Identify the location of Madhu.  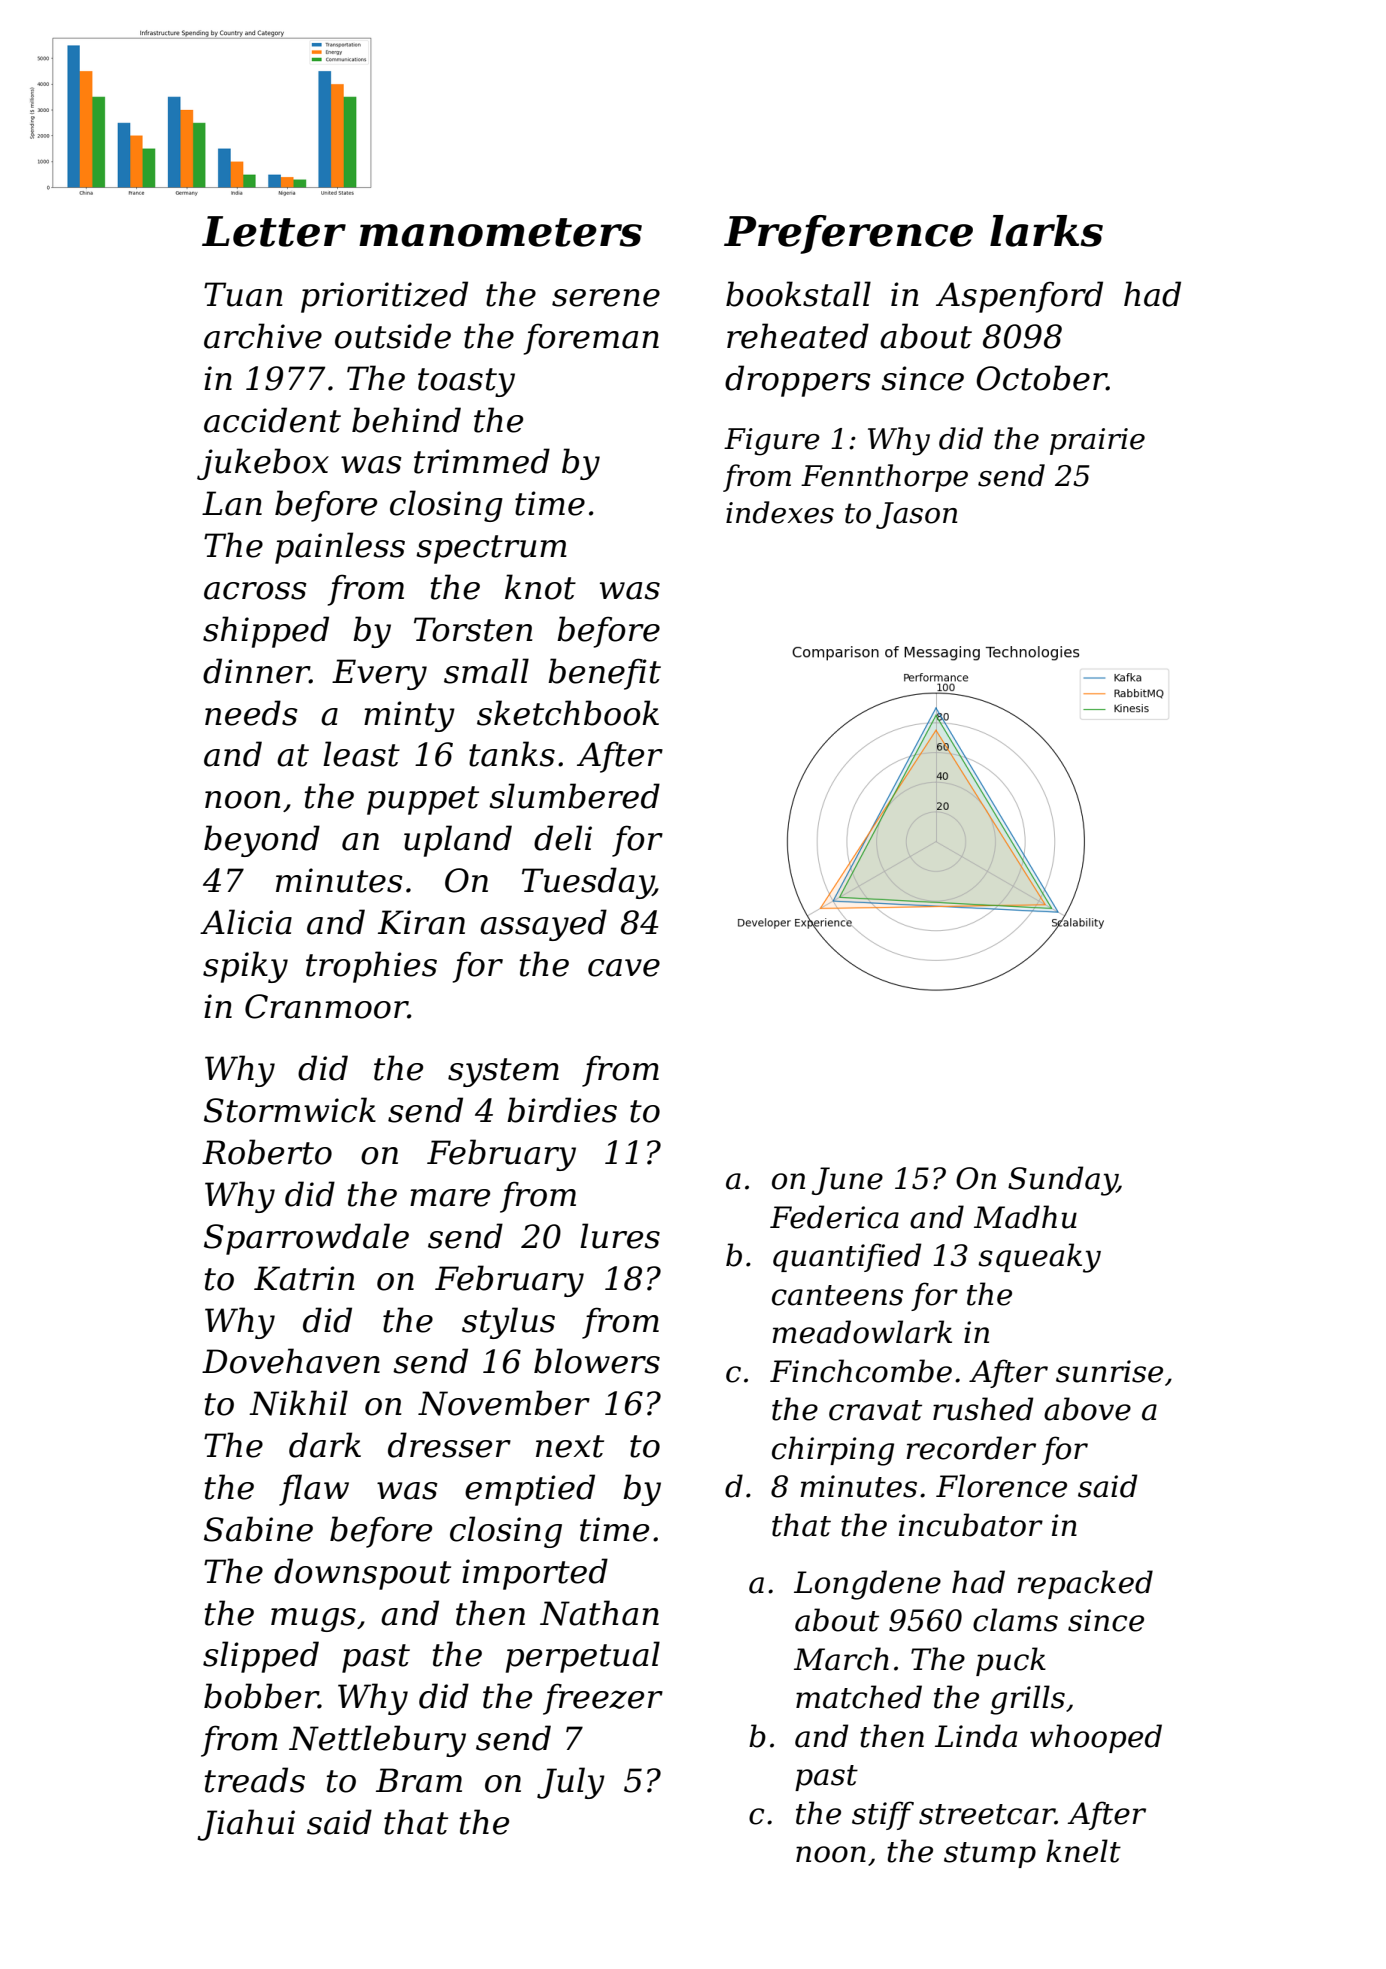
(1025, 1217).
